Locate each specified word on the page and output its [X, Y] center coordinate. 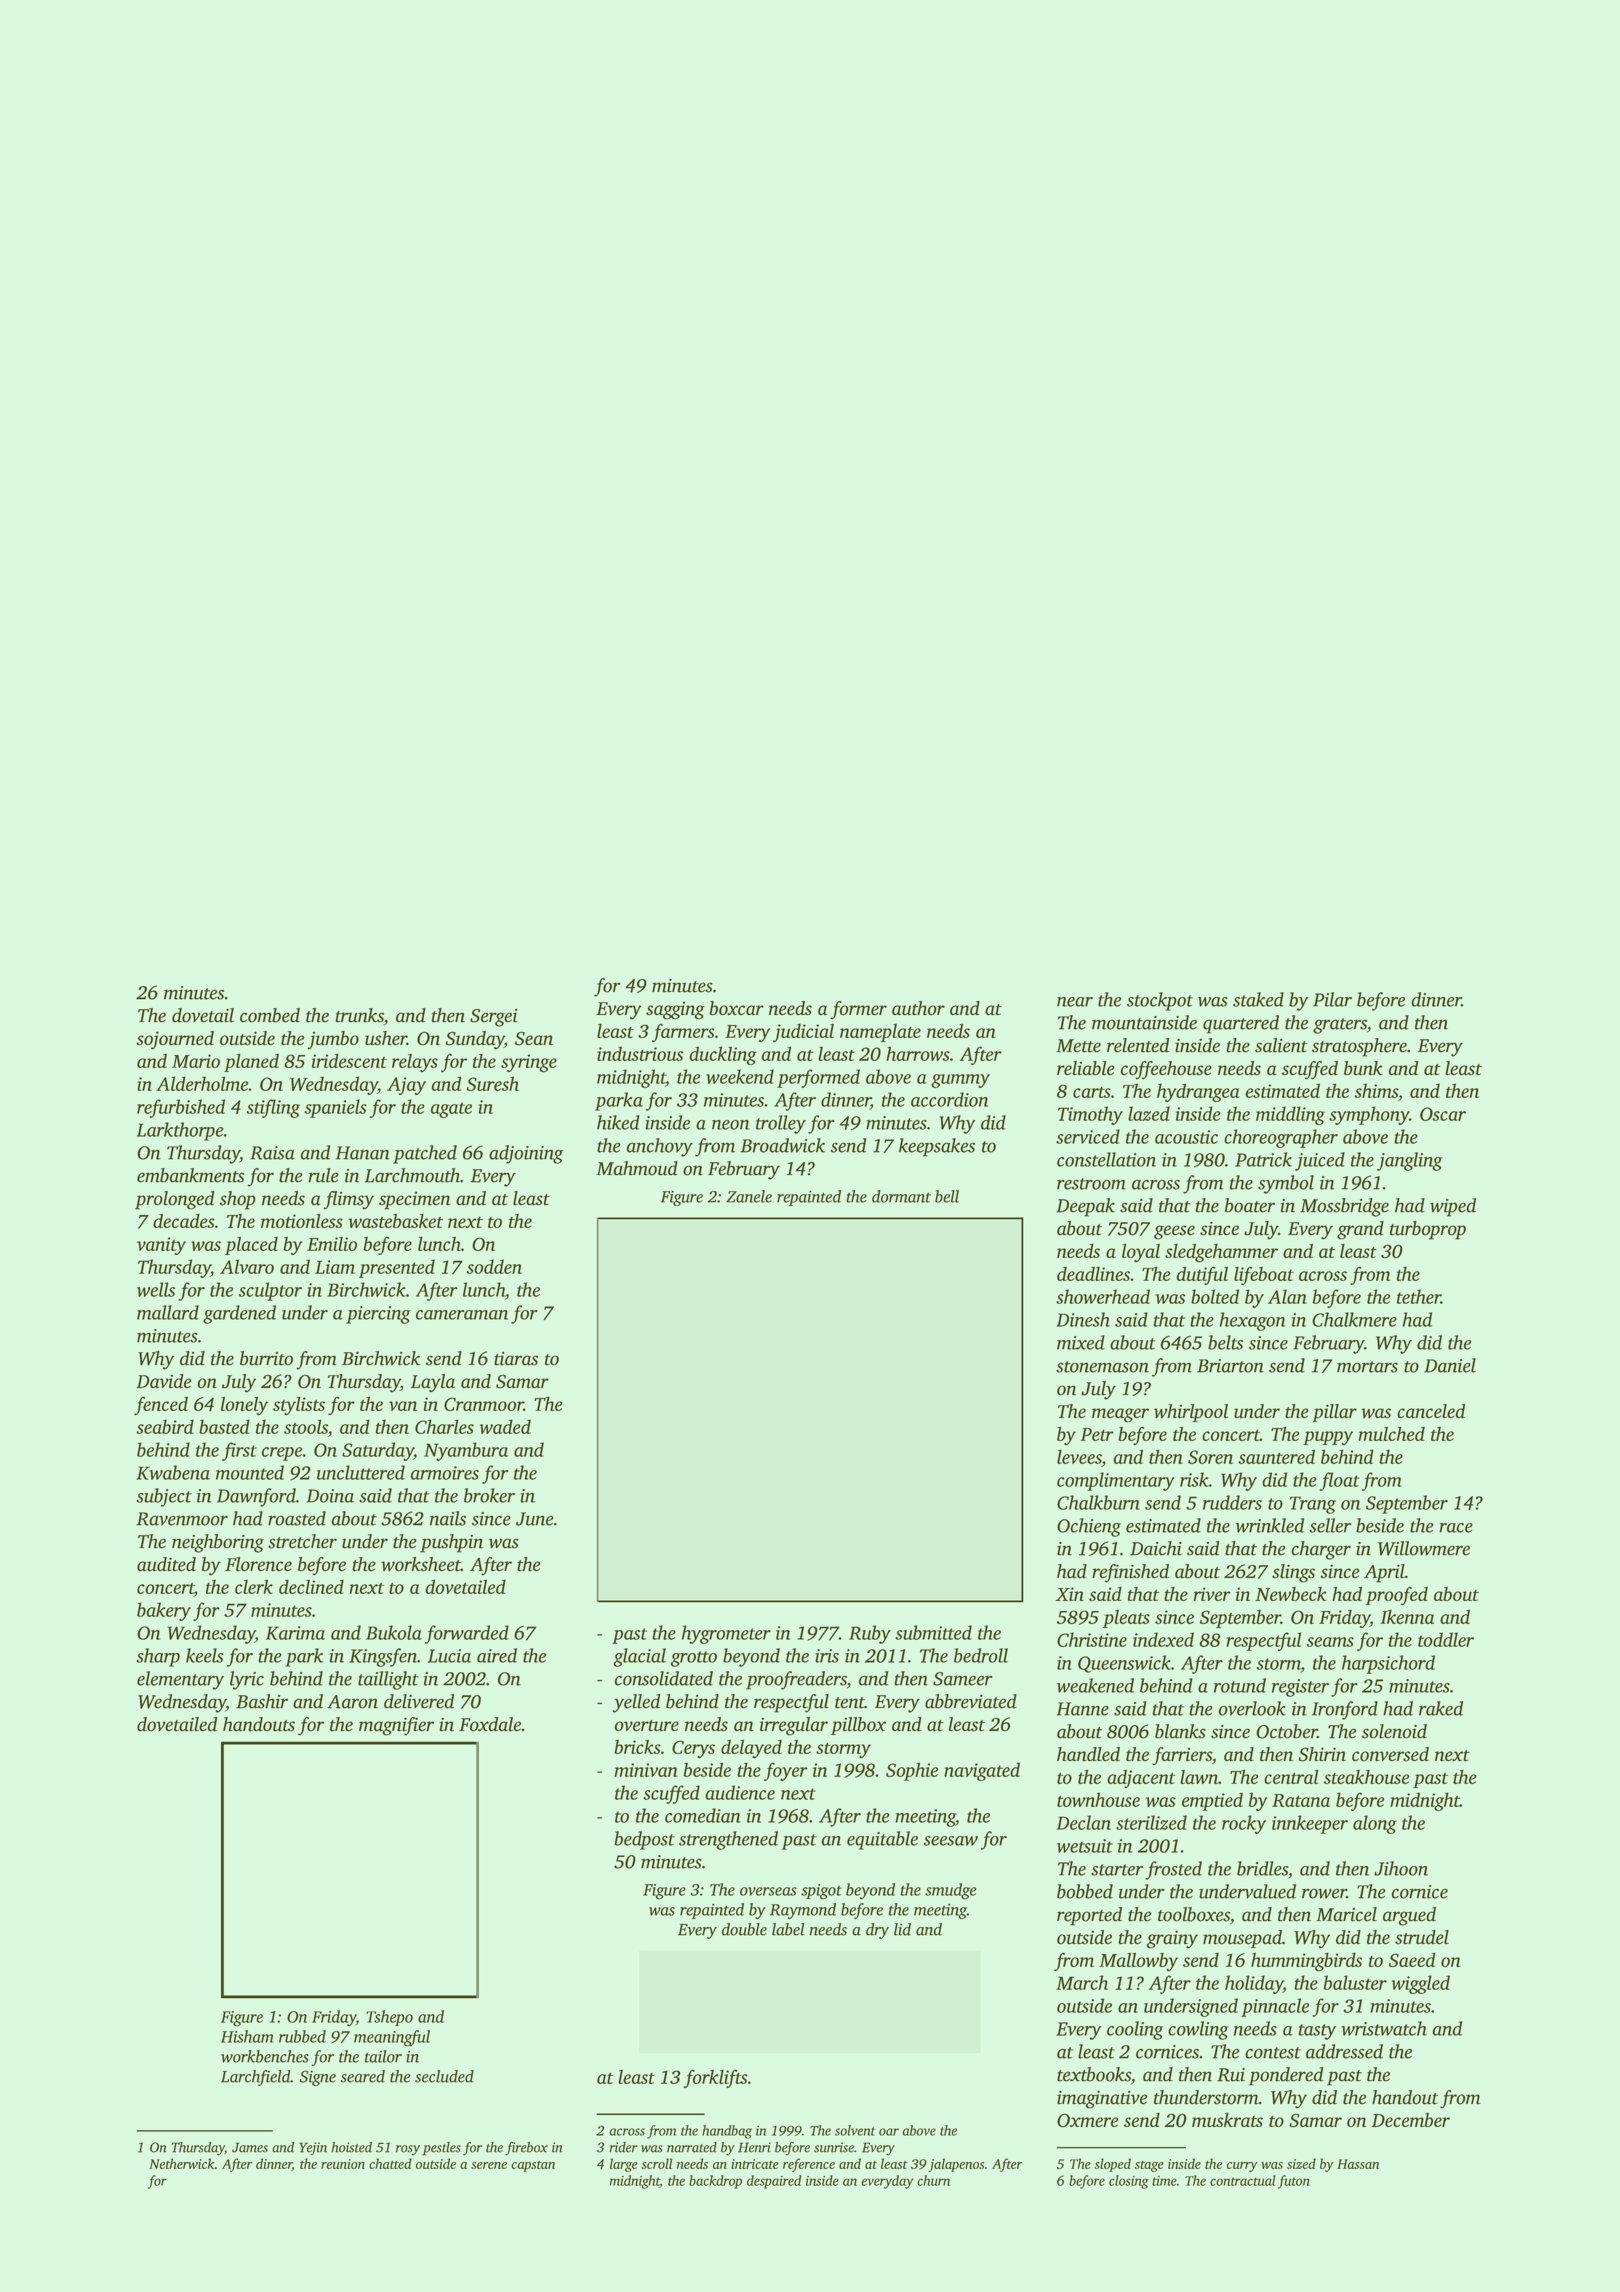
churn [933, 2180]
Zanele [749, 1196]
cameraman [462, 1315]
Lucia [449, 1656]
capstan [533, 2166]
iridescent [349, 1060]
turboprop [1428, 1230]
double [744, 1929]
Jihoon [1401, 1868]
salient [1281, 1045]
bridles [1262, 1868]
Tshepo [389, 2018]
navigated [982, 1771]
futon [1294, 2182]
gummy [960, 1081]
